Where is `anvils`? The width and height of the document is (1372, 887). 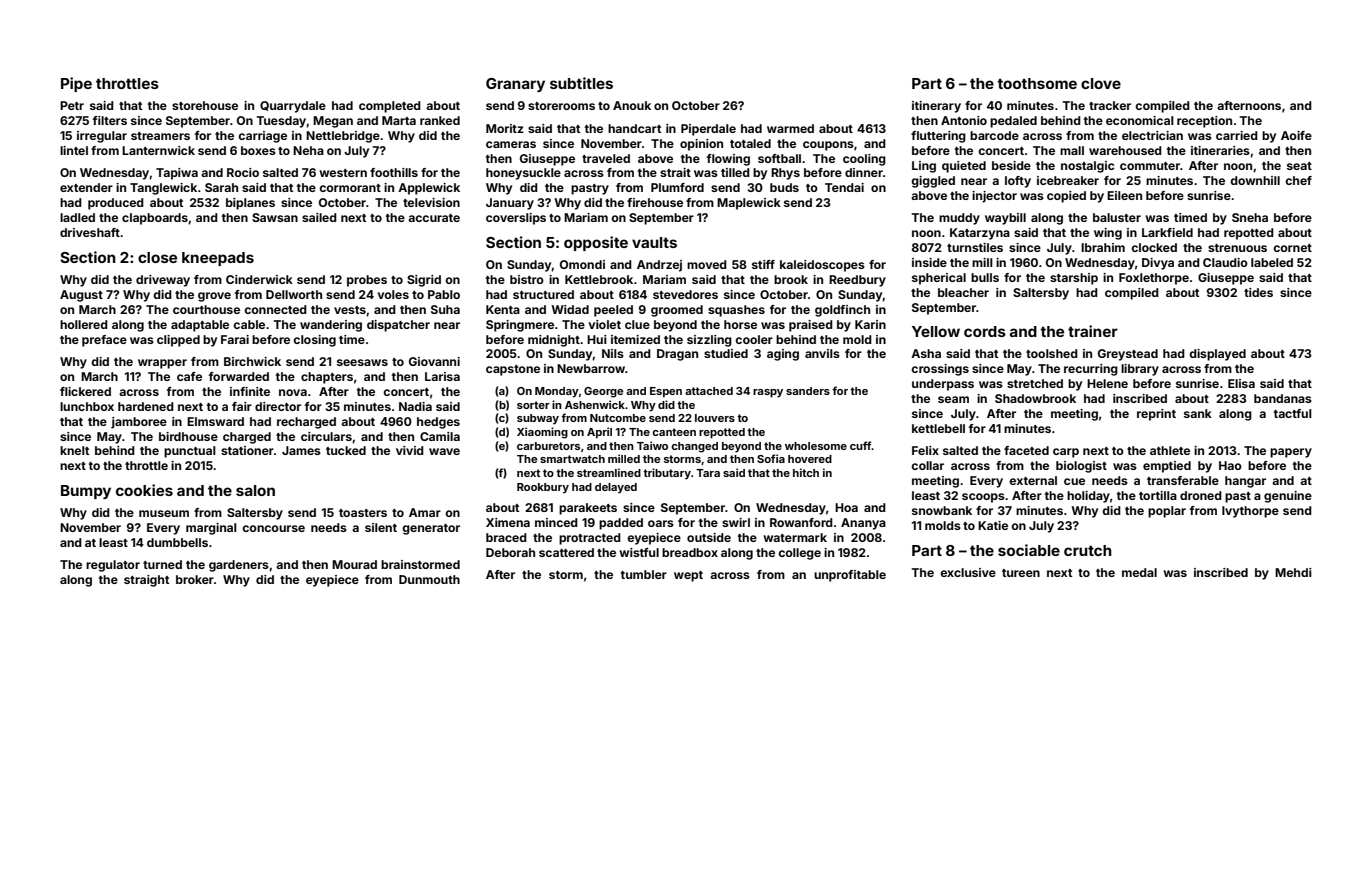
anvils is located at coordinates (822, 353).
